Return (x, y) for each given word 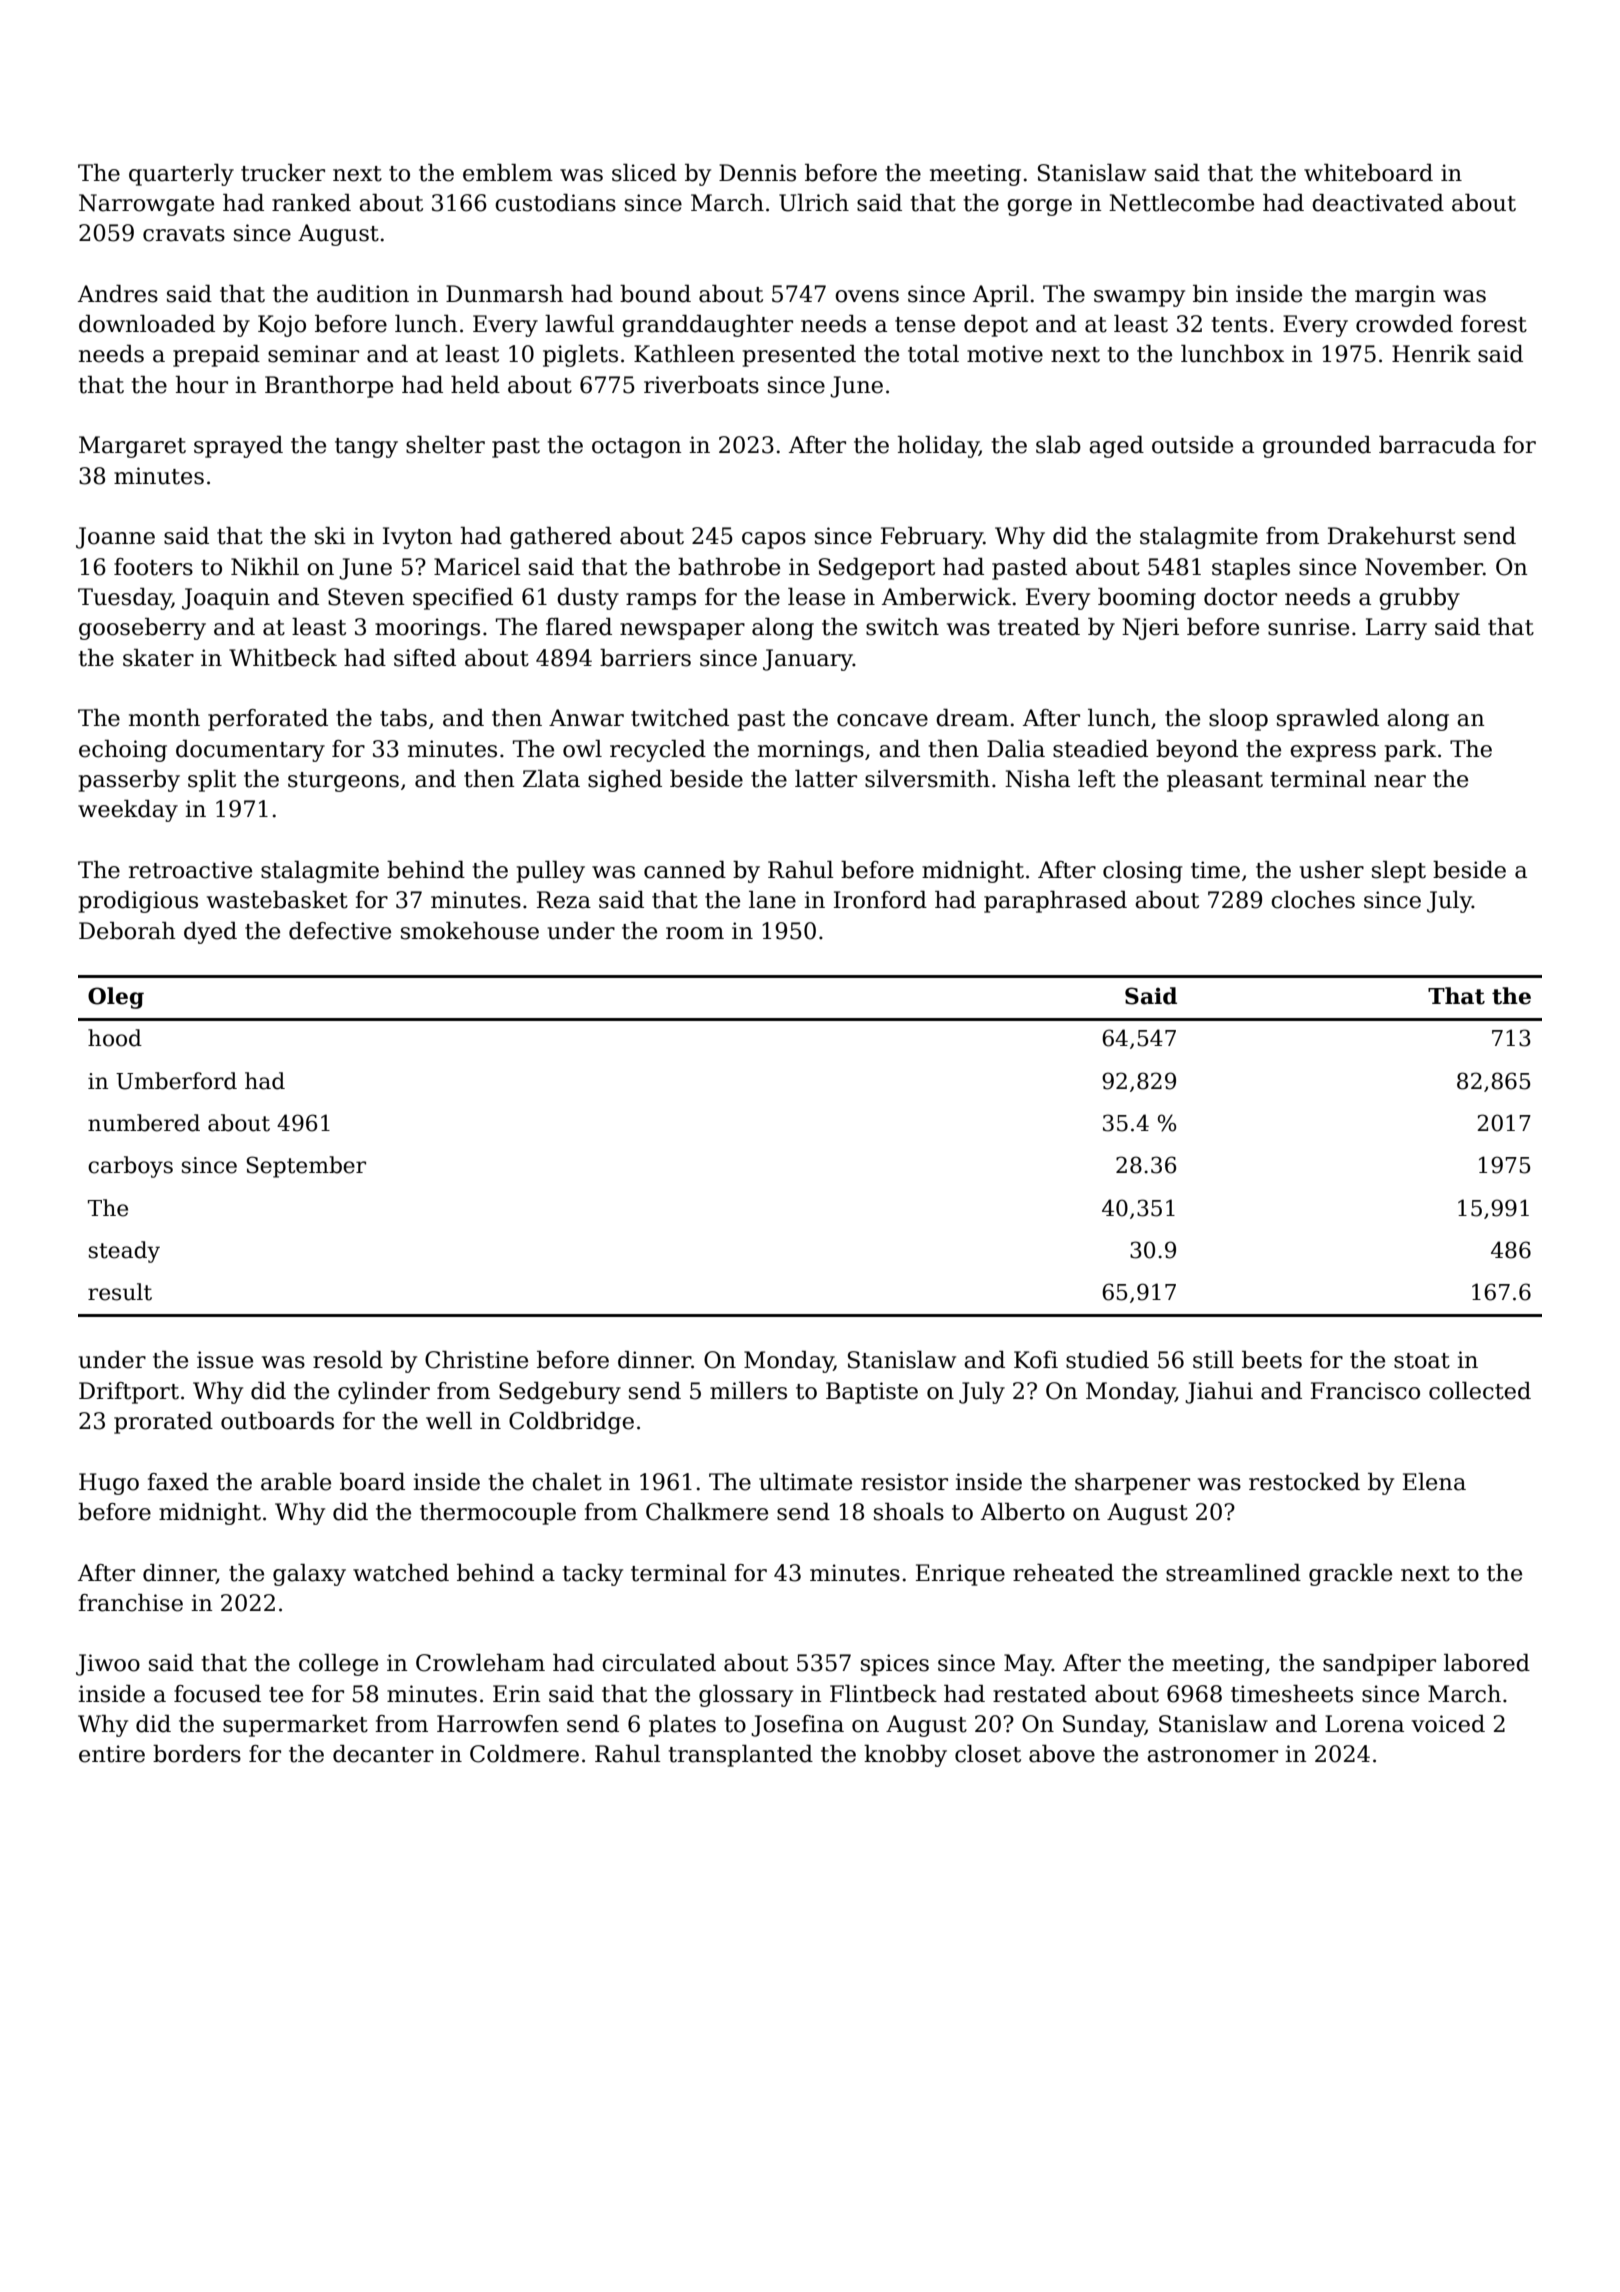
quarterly (181, 175)
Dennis (757, 173)
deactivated (1378, 203)
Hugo (109, 1484)
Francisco (1365, 1391)
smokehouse (470, 931)
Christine (476, 1360)
